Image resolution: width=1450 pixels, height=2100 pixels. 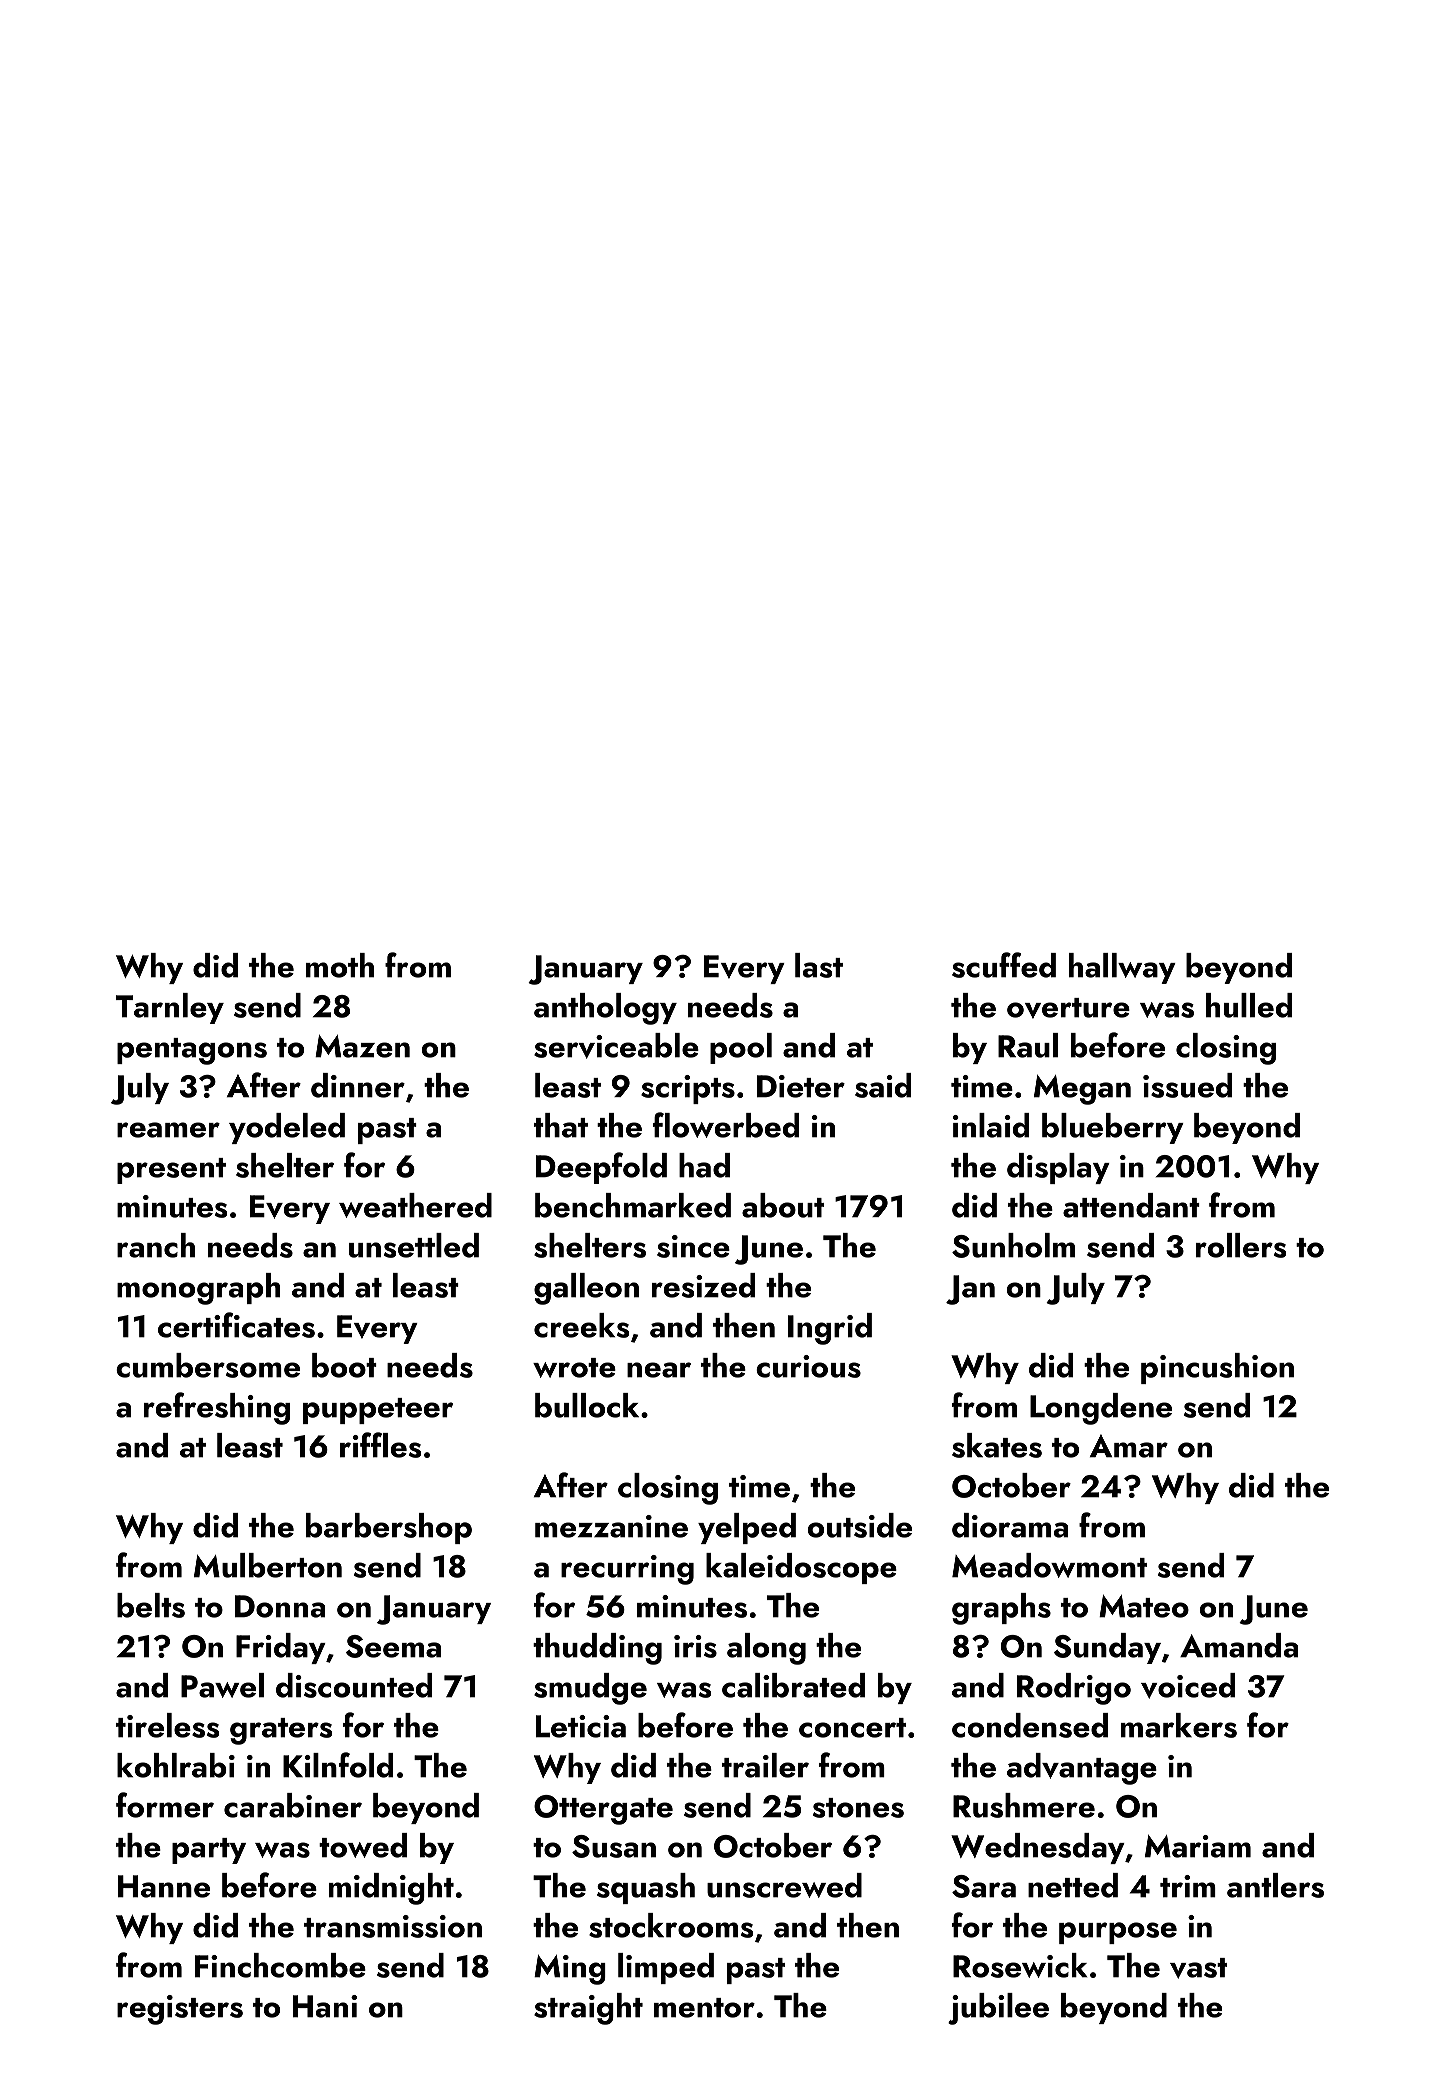 I want to click on reamer, so click(x=168, y=1130).
